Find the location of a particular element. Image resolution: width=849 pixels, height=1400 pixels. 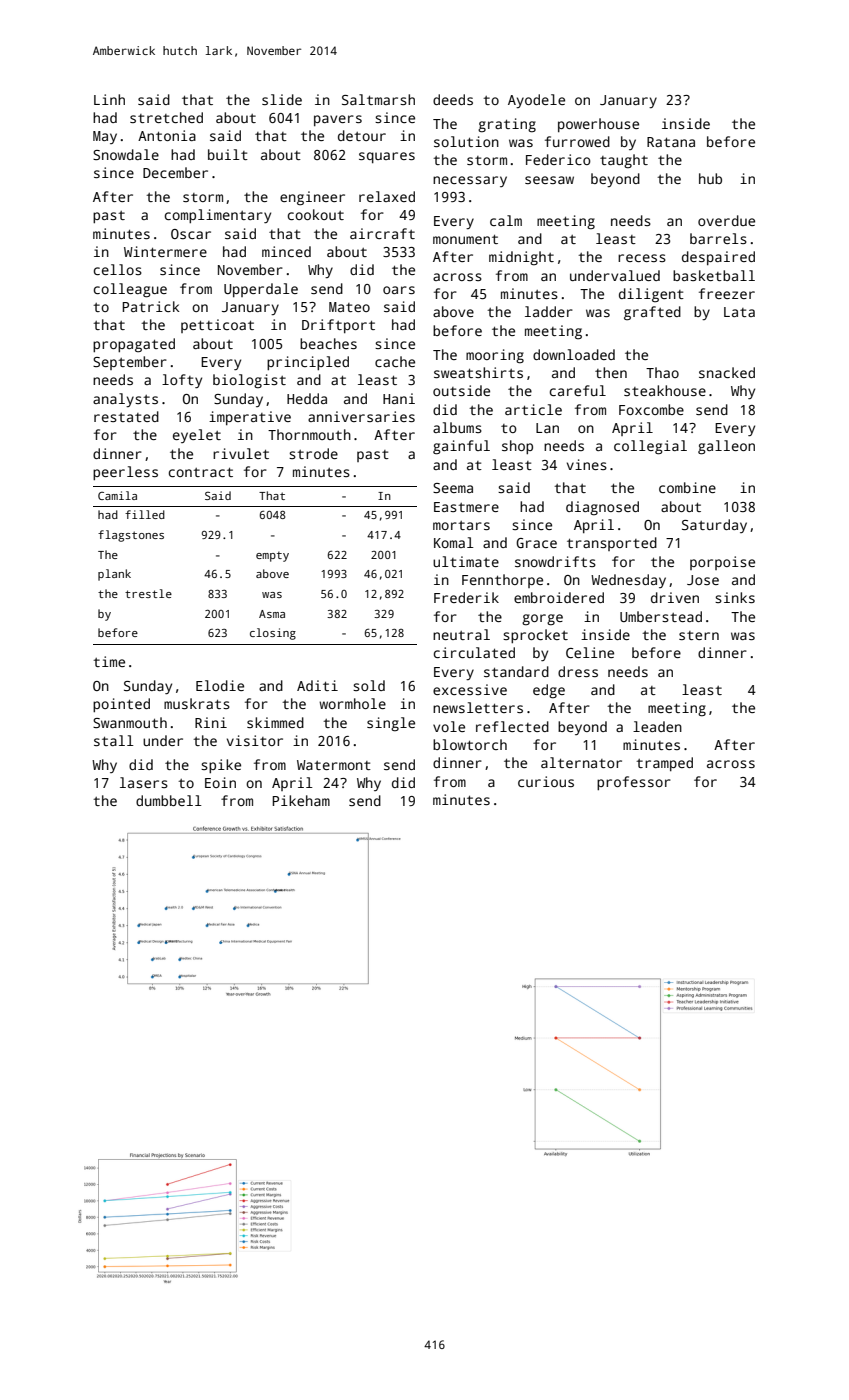

tramped is located at coordinates (664, 764).
